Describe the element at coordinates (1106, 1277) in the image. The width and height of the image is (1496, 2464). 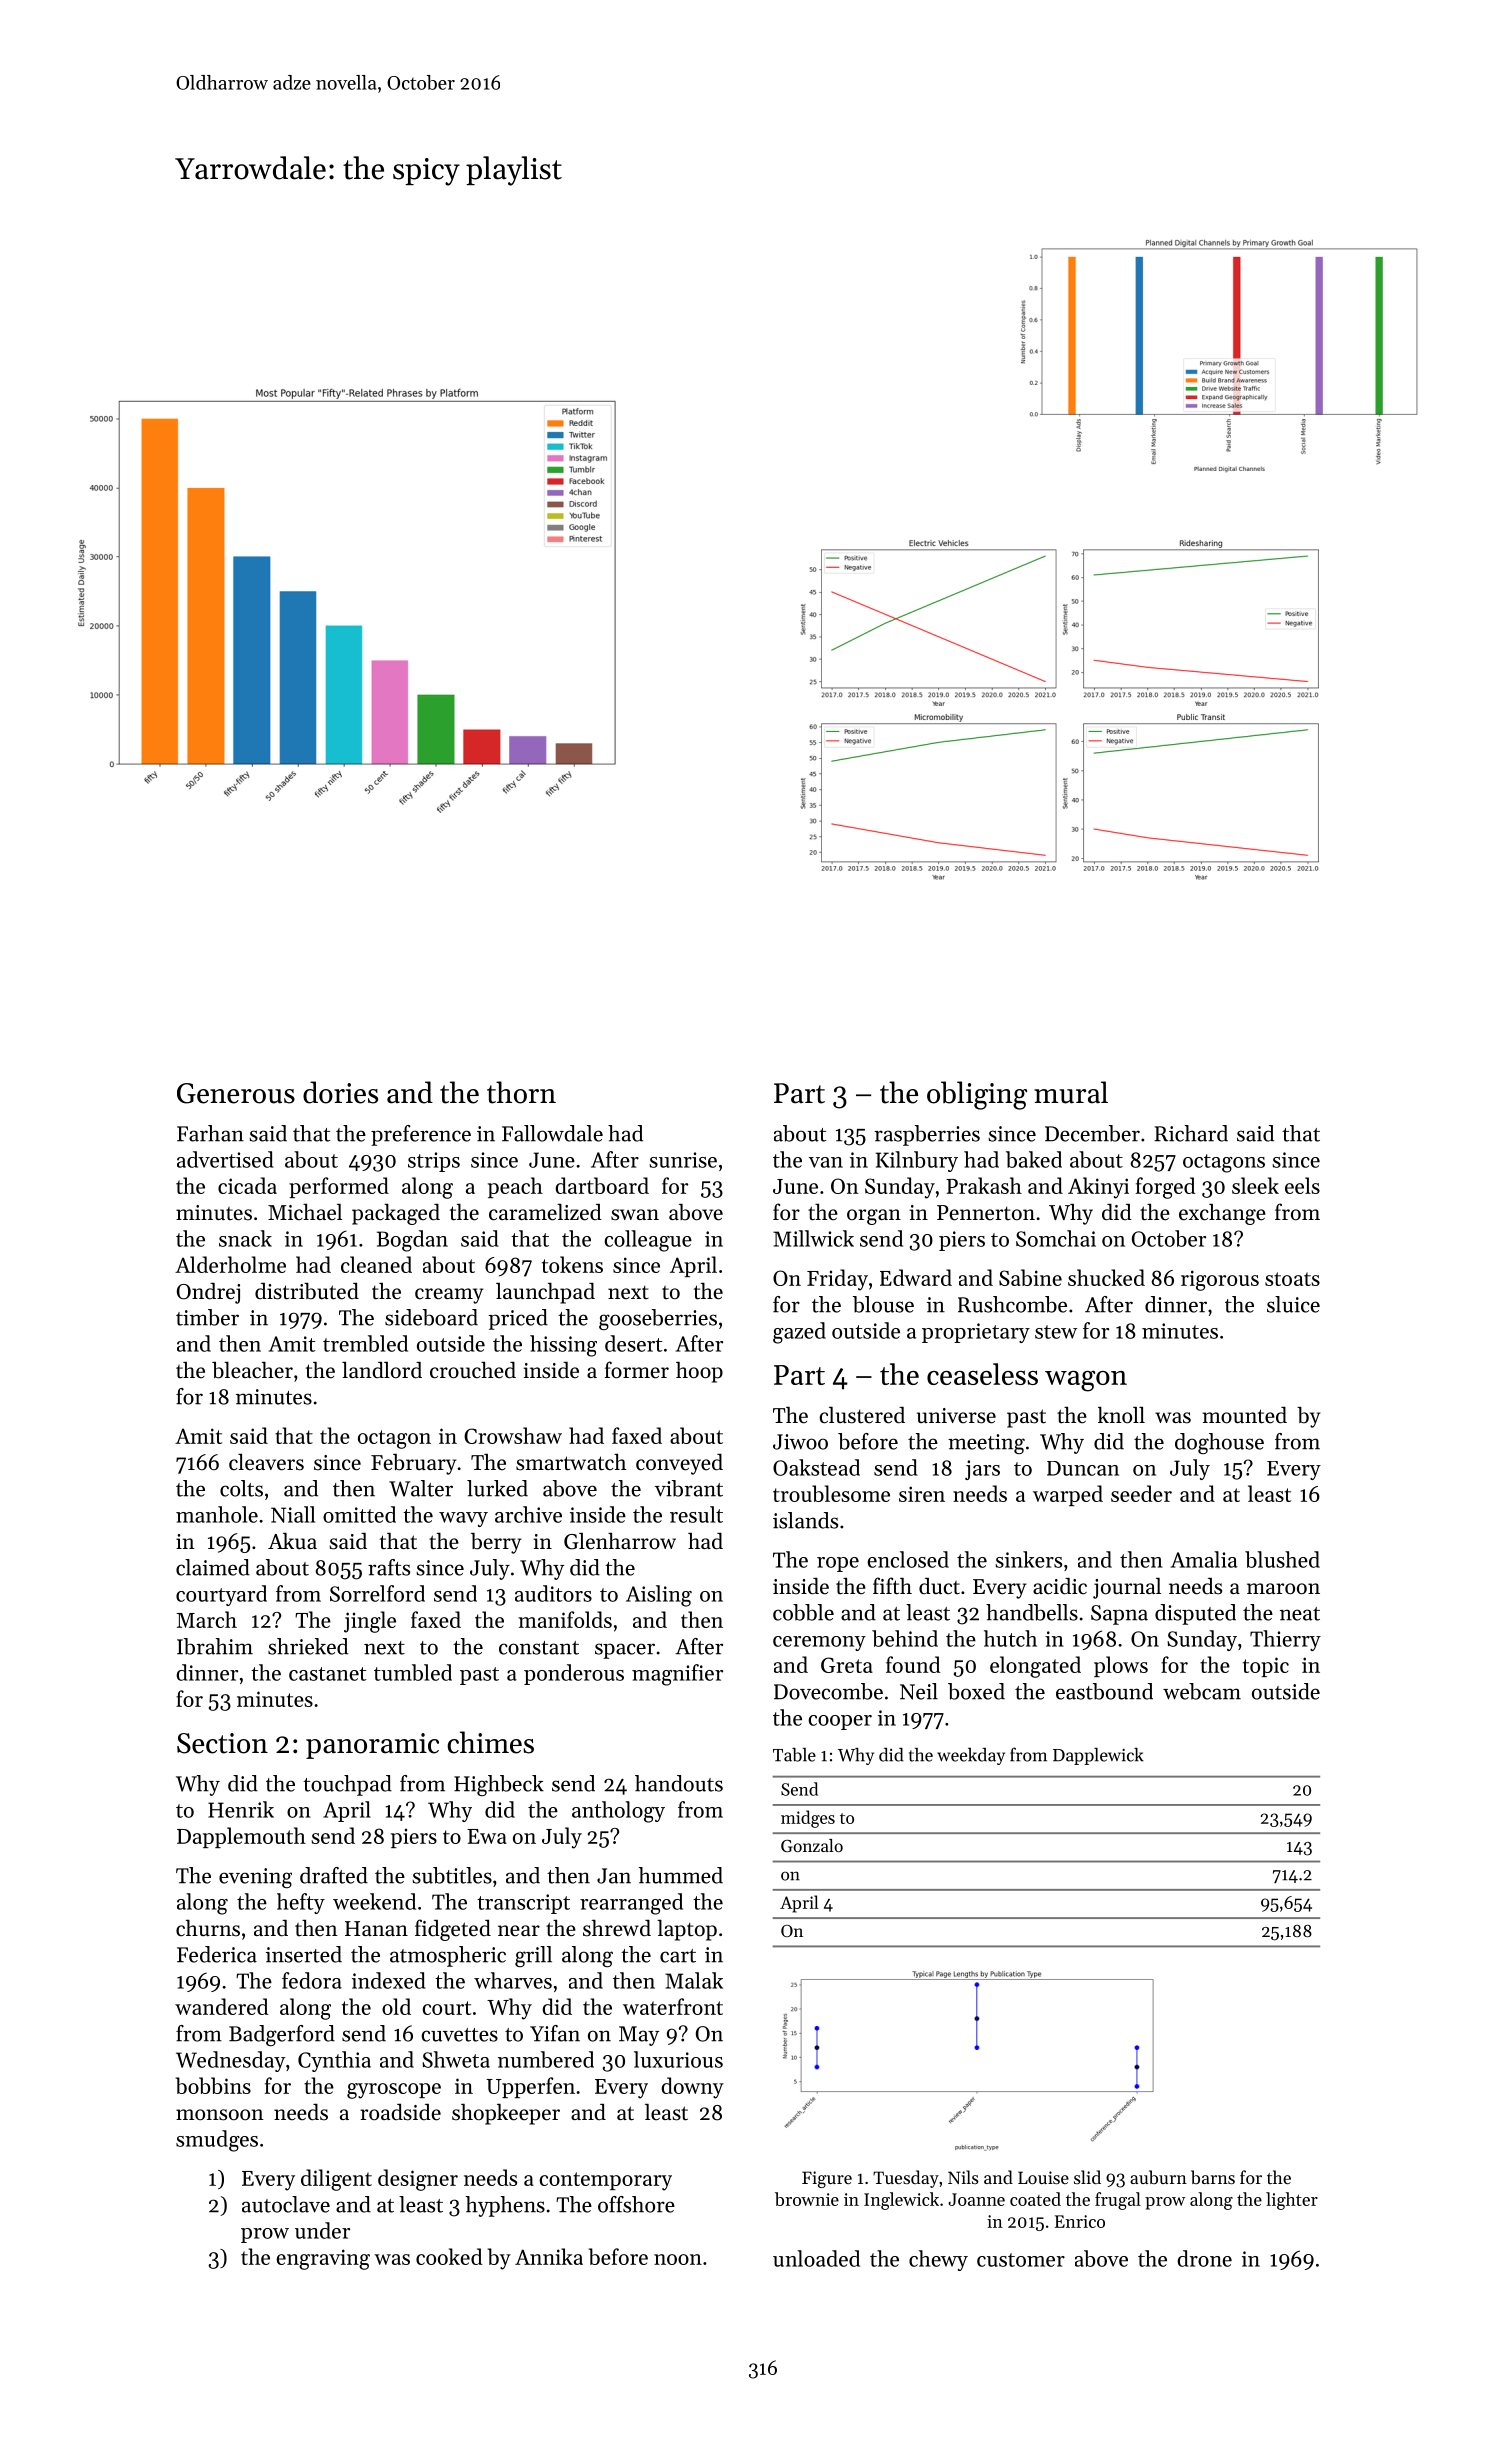
I see `shucked` at that location.
